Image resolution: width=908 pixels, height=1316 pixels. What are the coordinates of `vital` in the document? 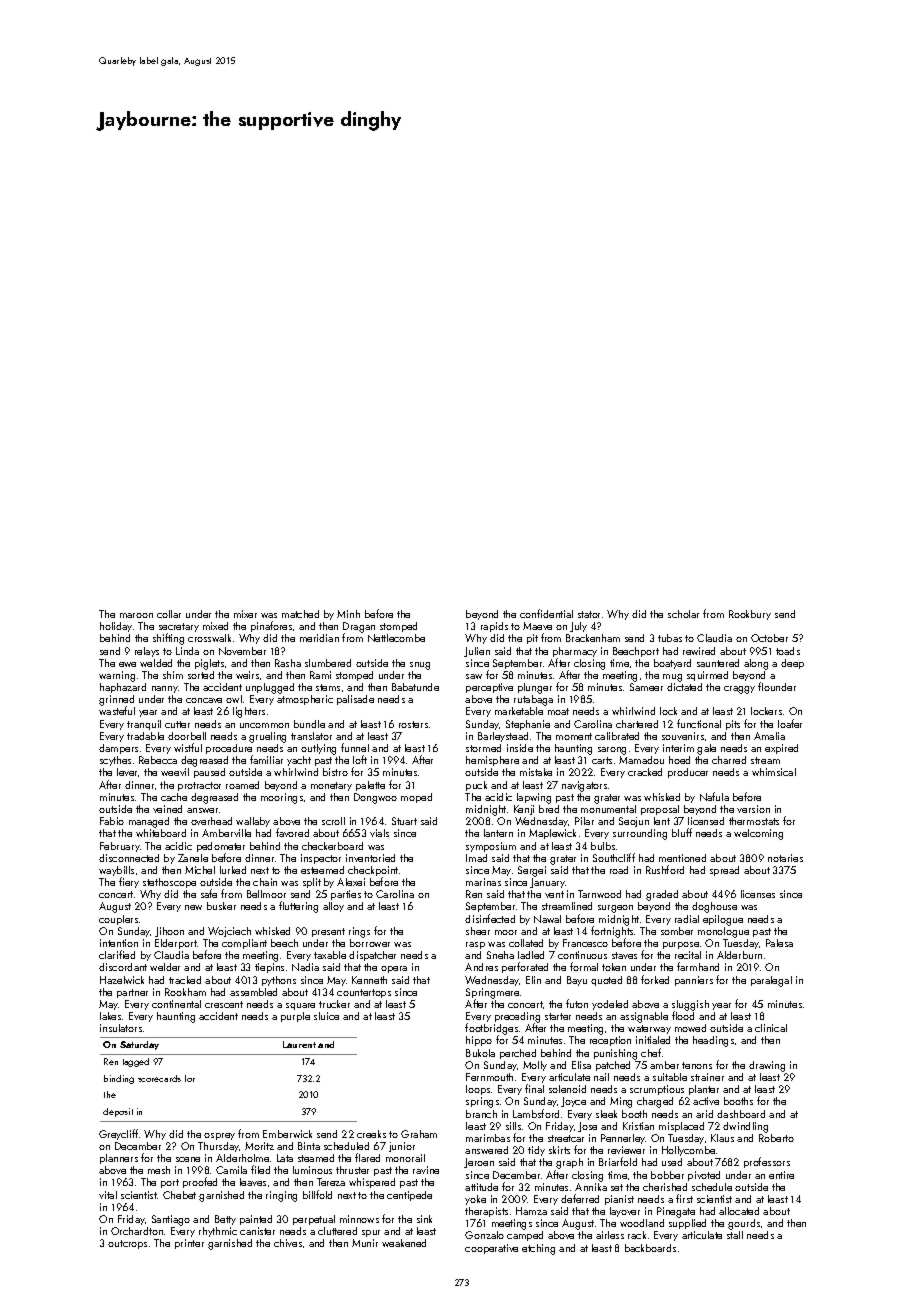 It's located at (108, 1195).
